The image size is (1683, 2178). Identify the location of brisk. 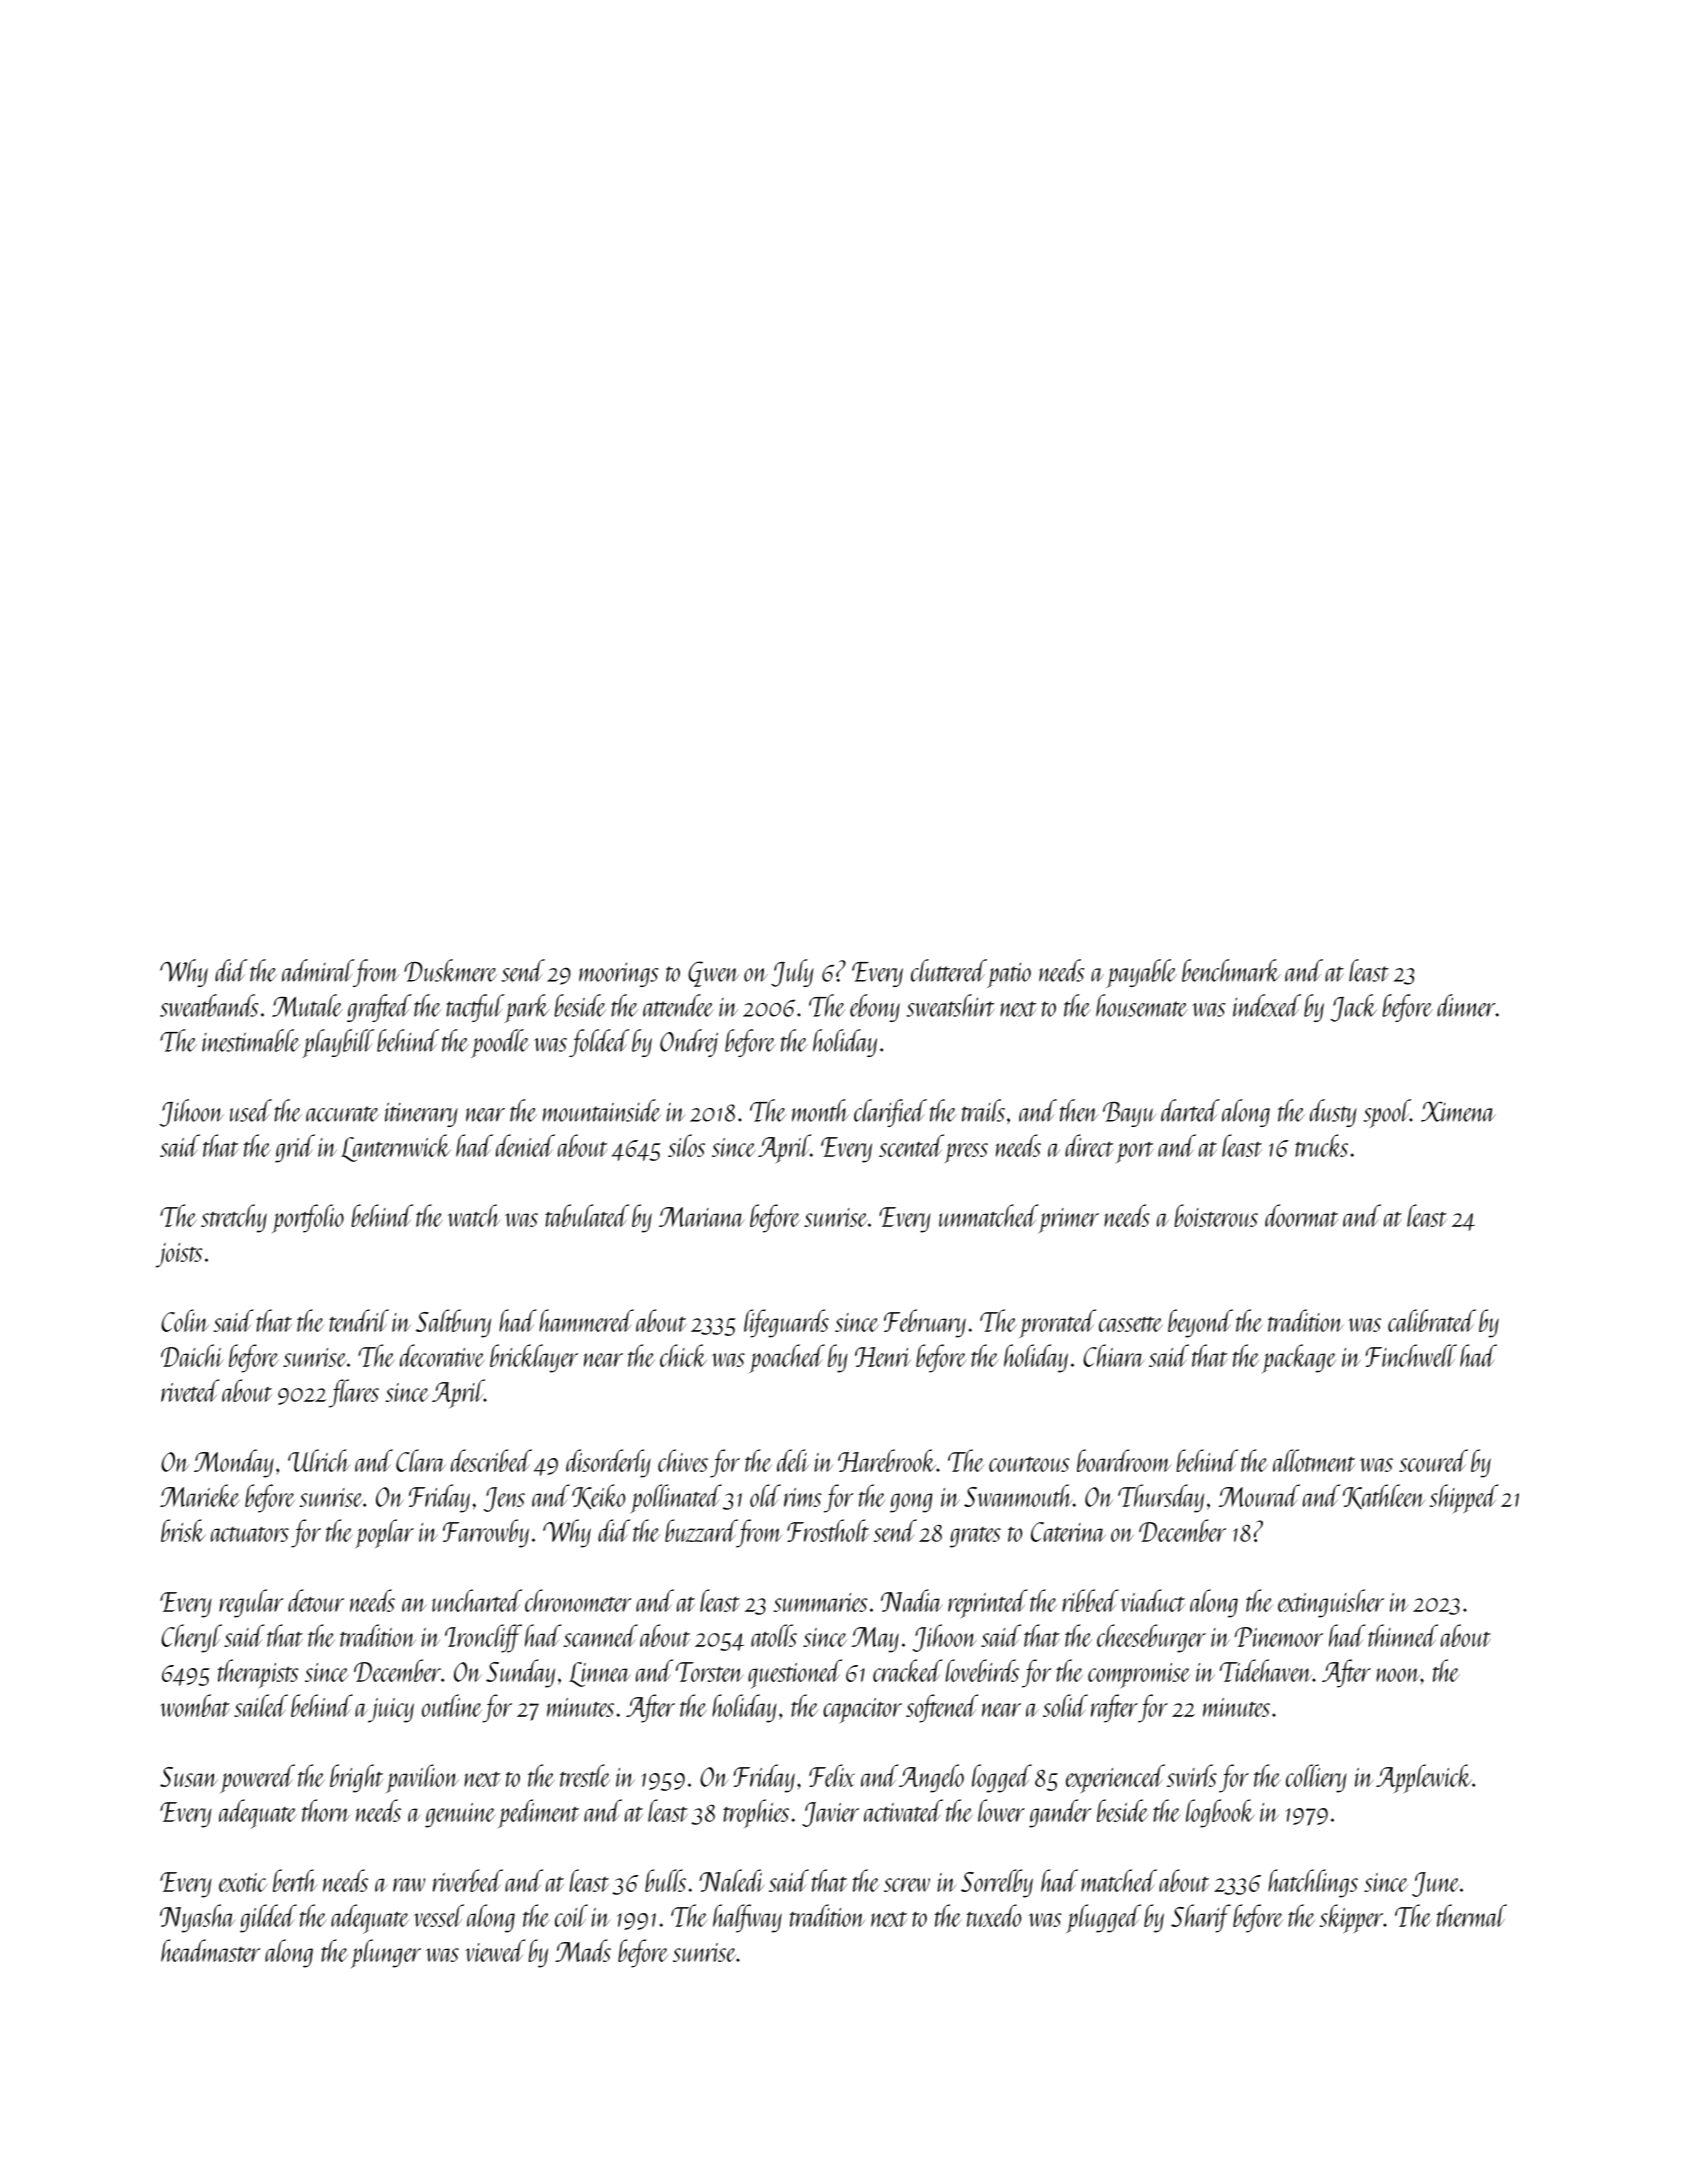
(183, 1530).
